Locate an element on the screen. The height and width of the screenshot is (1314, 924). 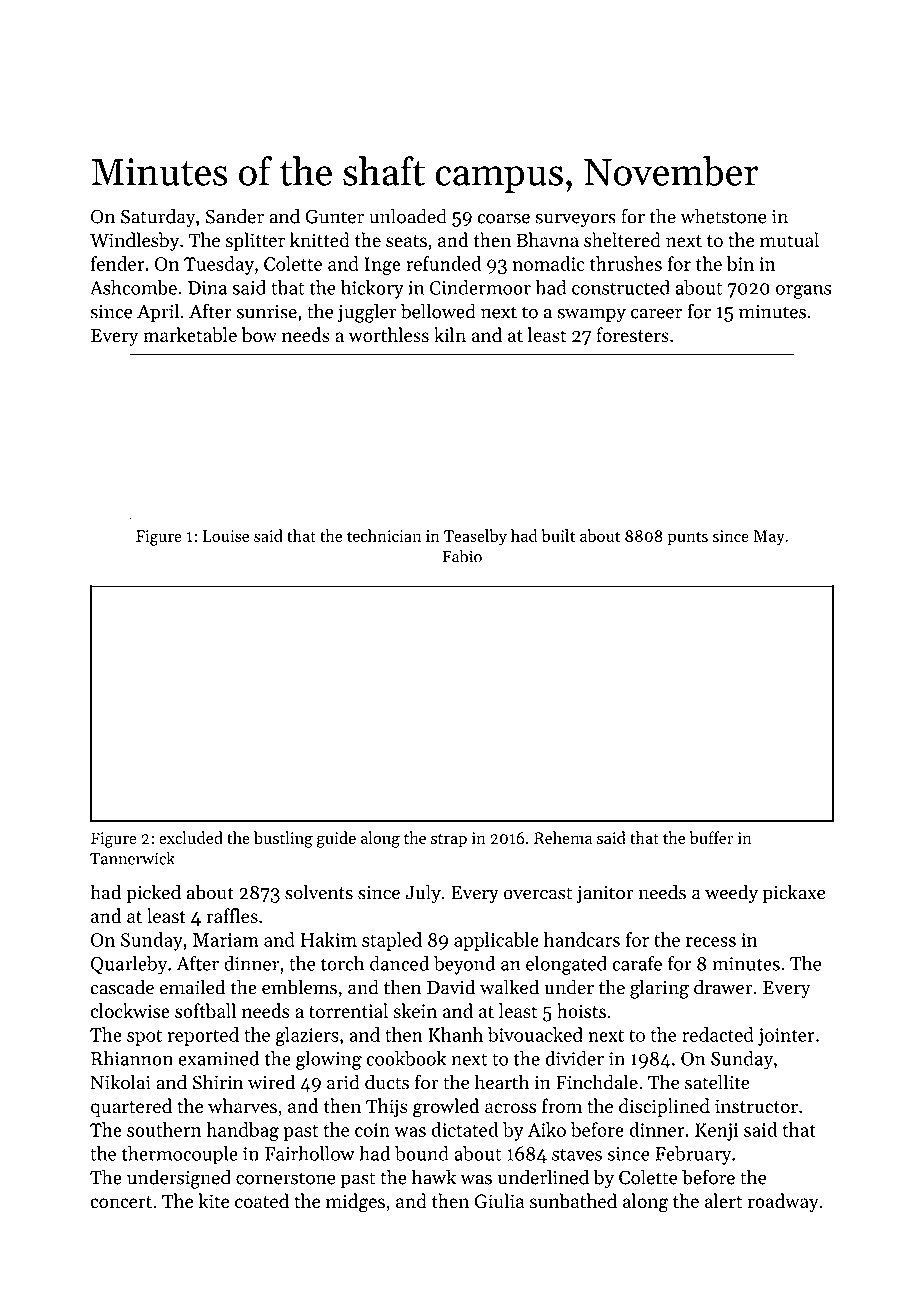
excluded is located at coordinates (191, 837).
